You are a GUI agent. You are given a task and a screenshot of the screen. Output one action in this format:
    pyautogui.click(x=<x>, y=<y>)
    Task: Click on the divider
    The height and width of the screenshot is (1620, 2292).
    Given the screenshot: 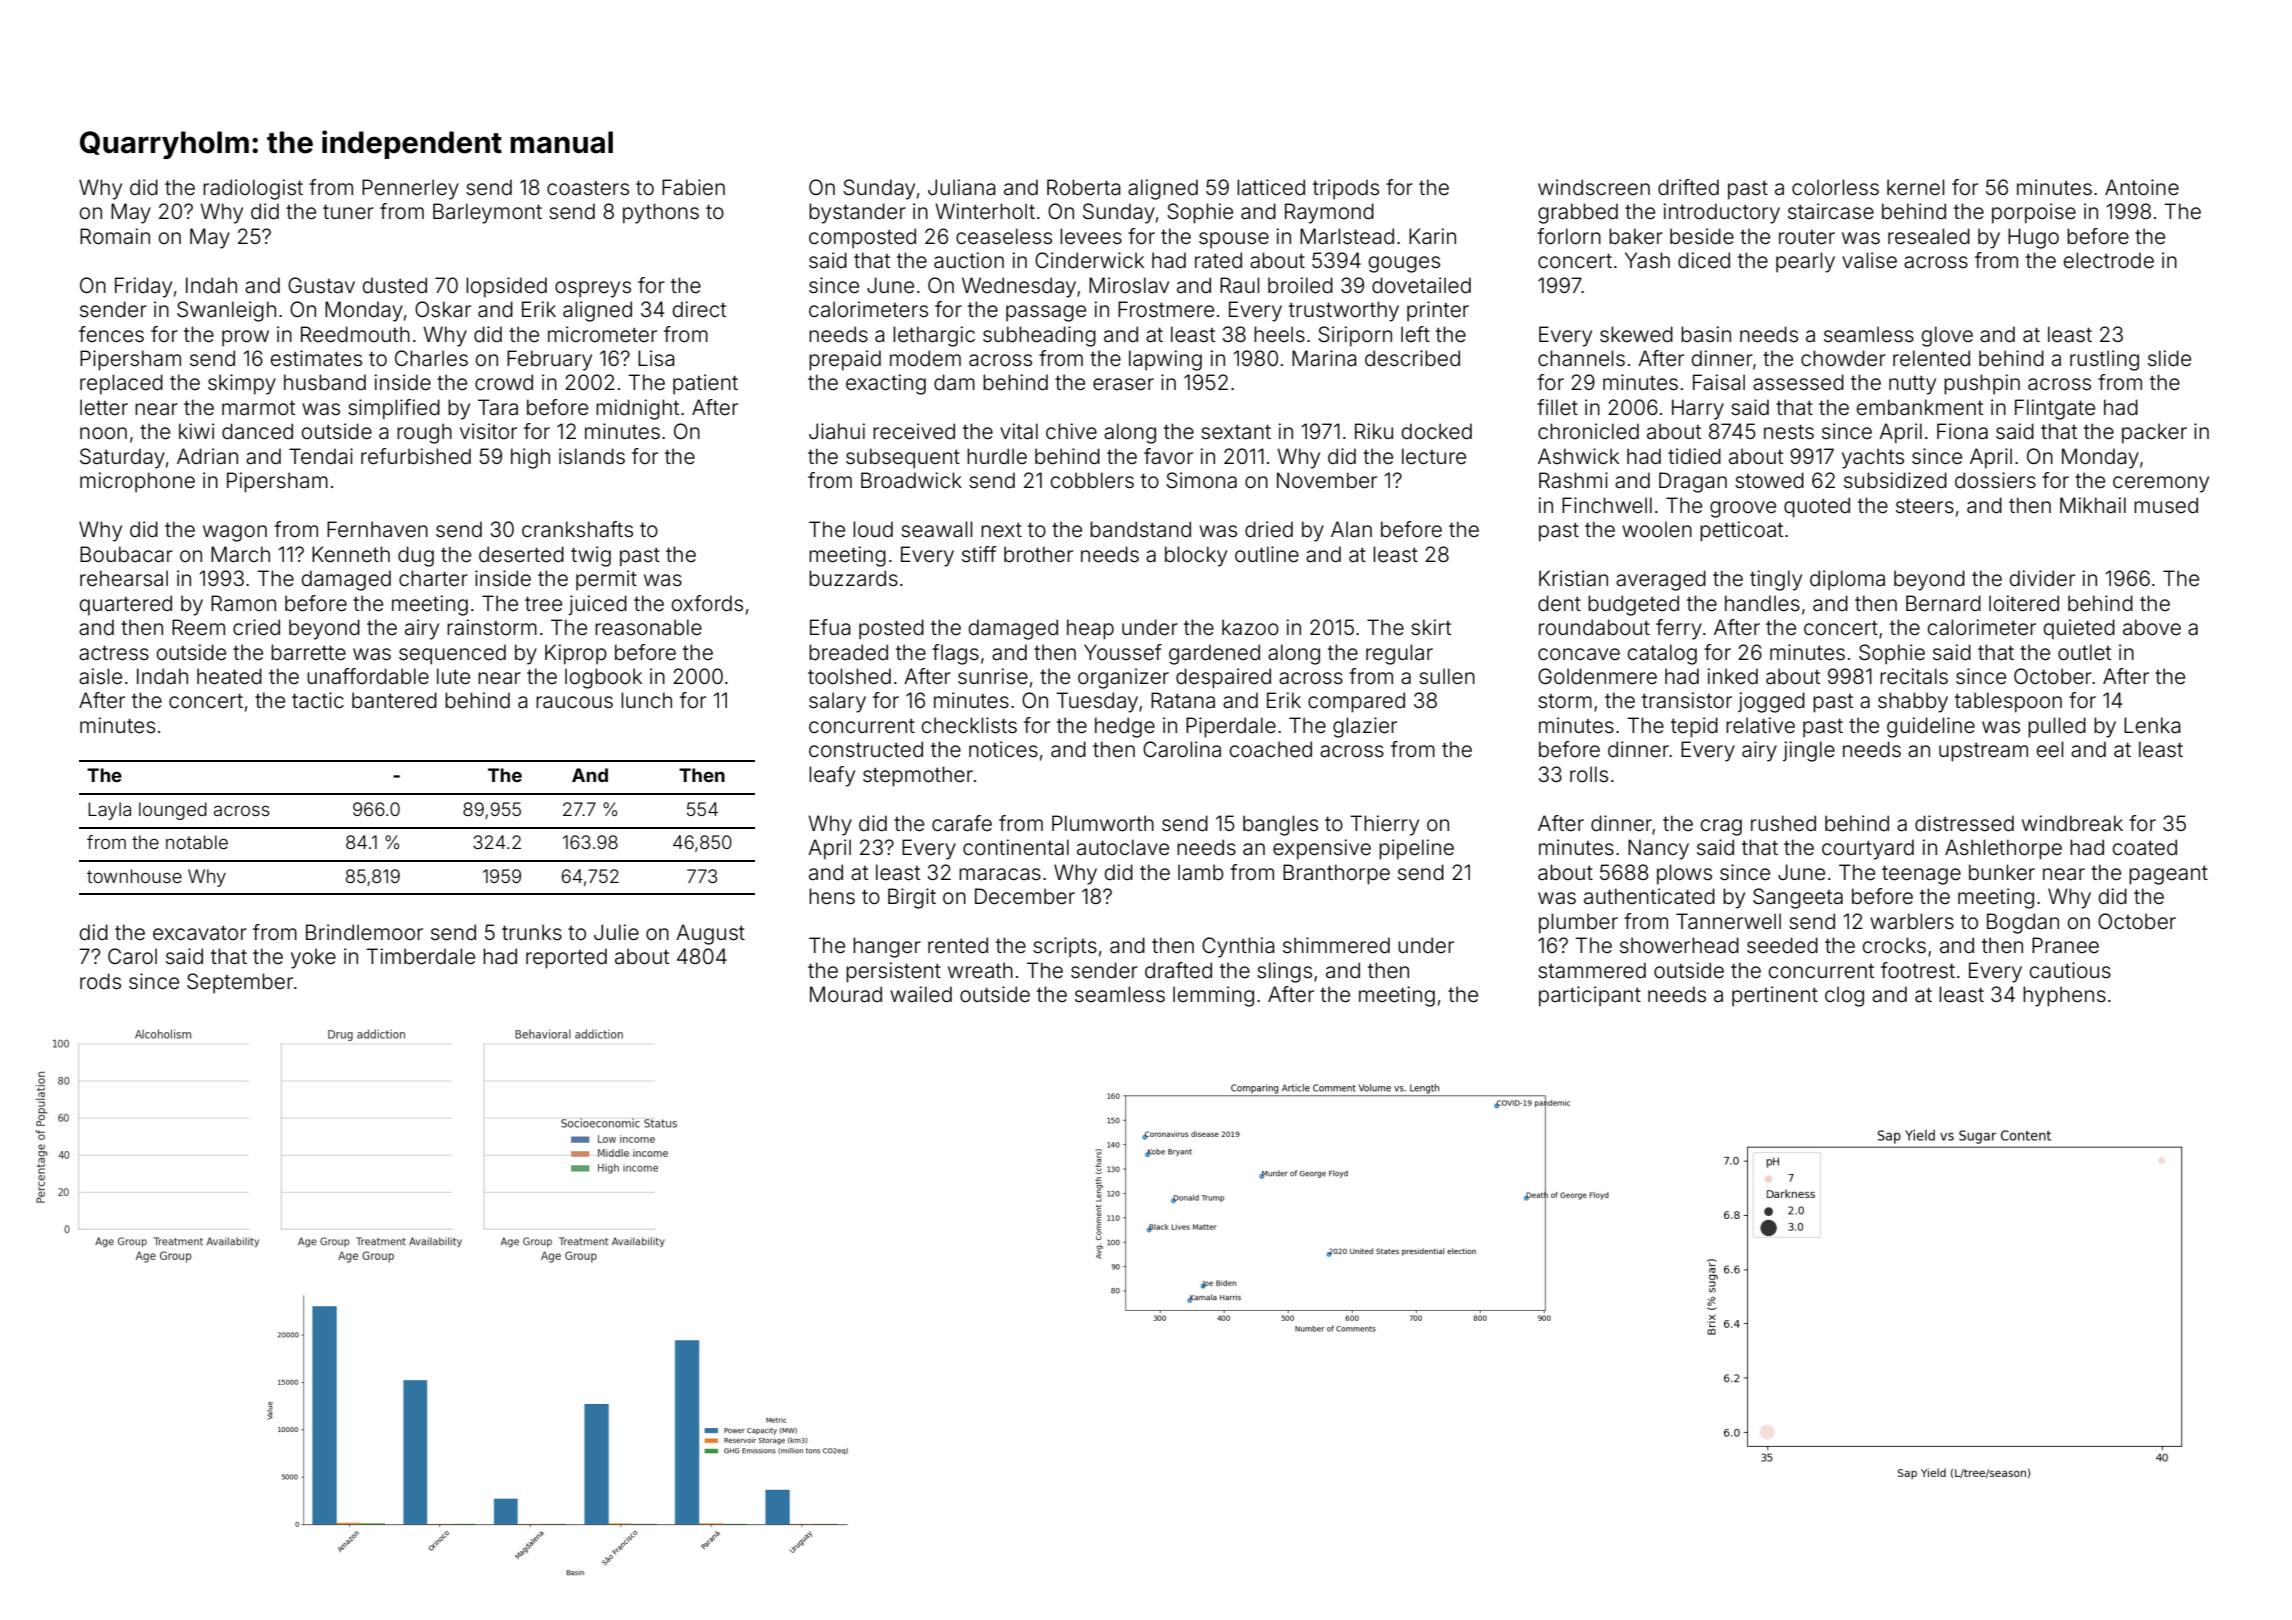 What is the action you would take?
    pyautogui.click(x=2042, y=578)
